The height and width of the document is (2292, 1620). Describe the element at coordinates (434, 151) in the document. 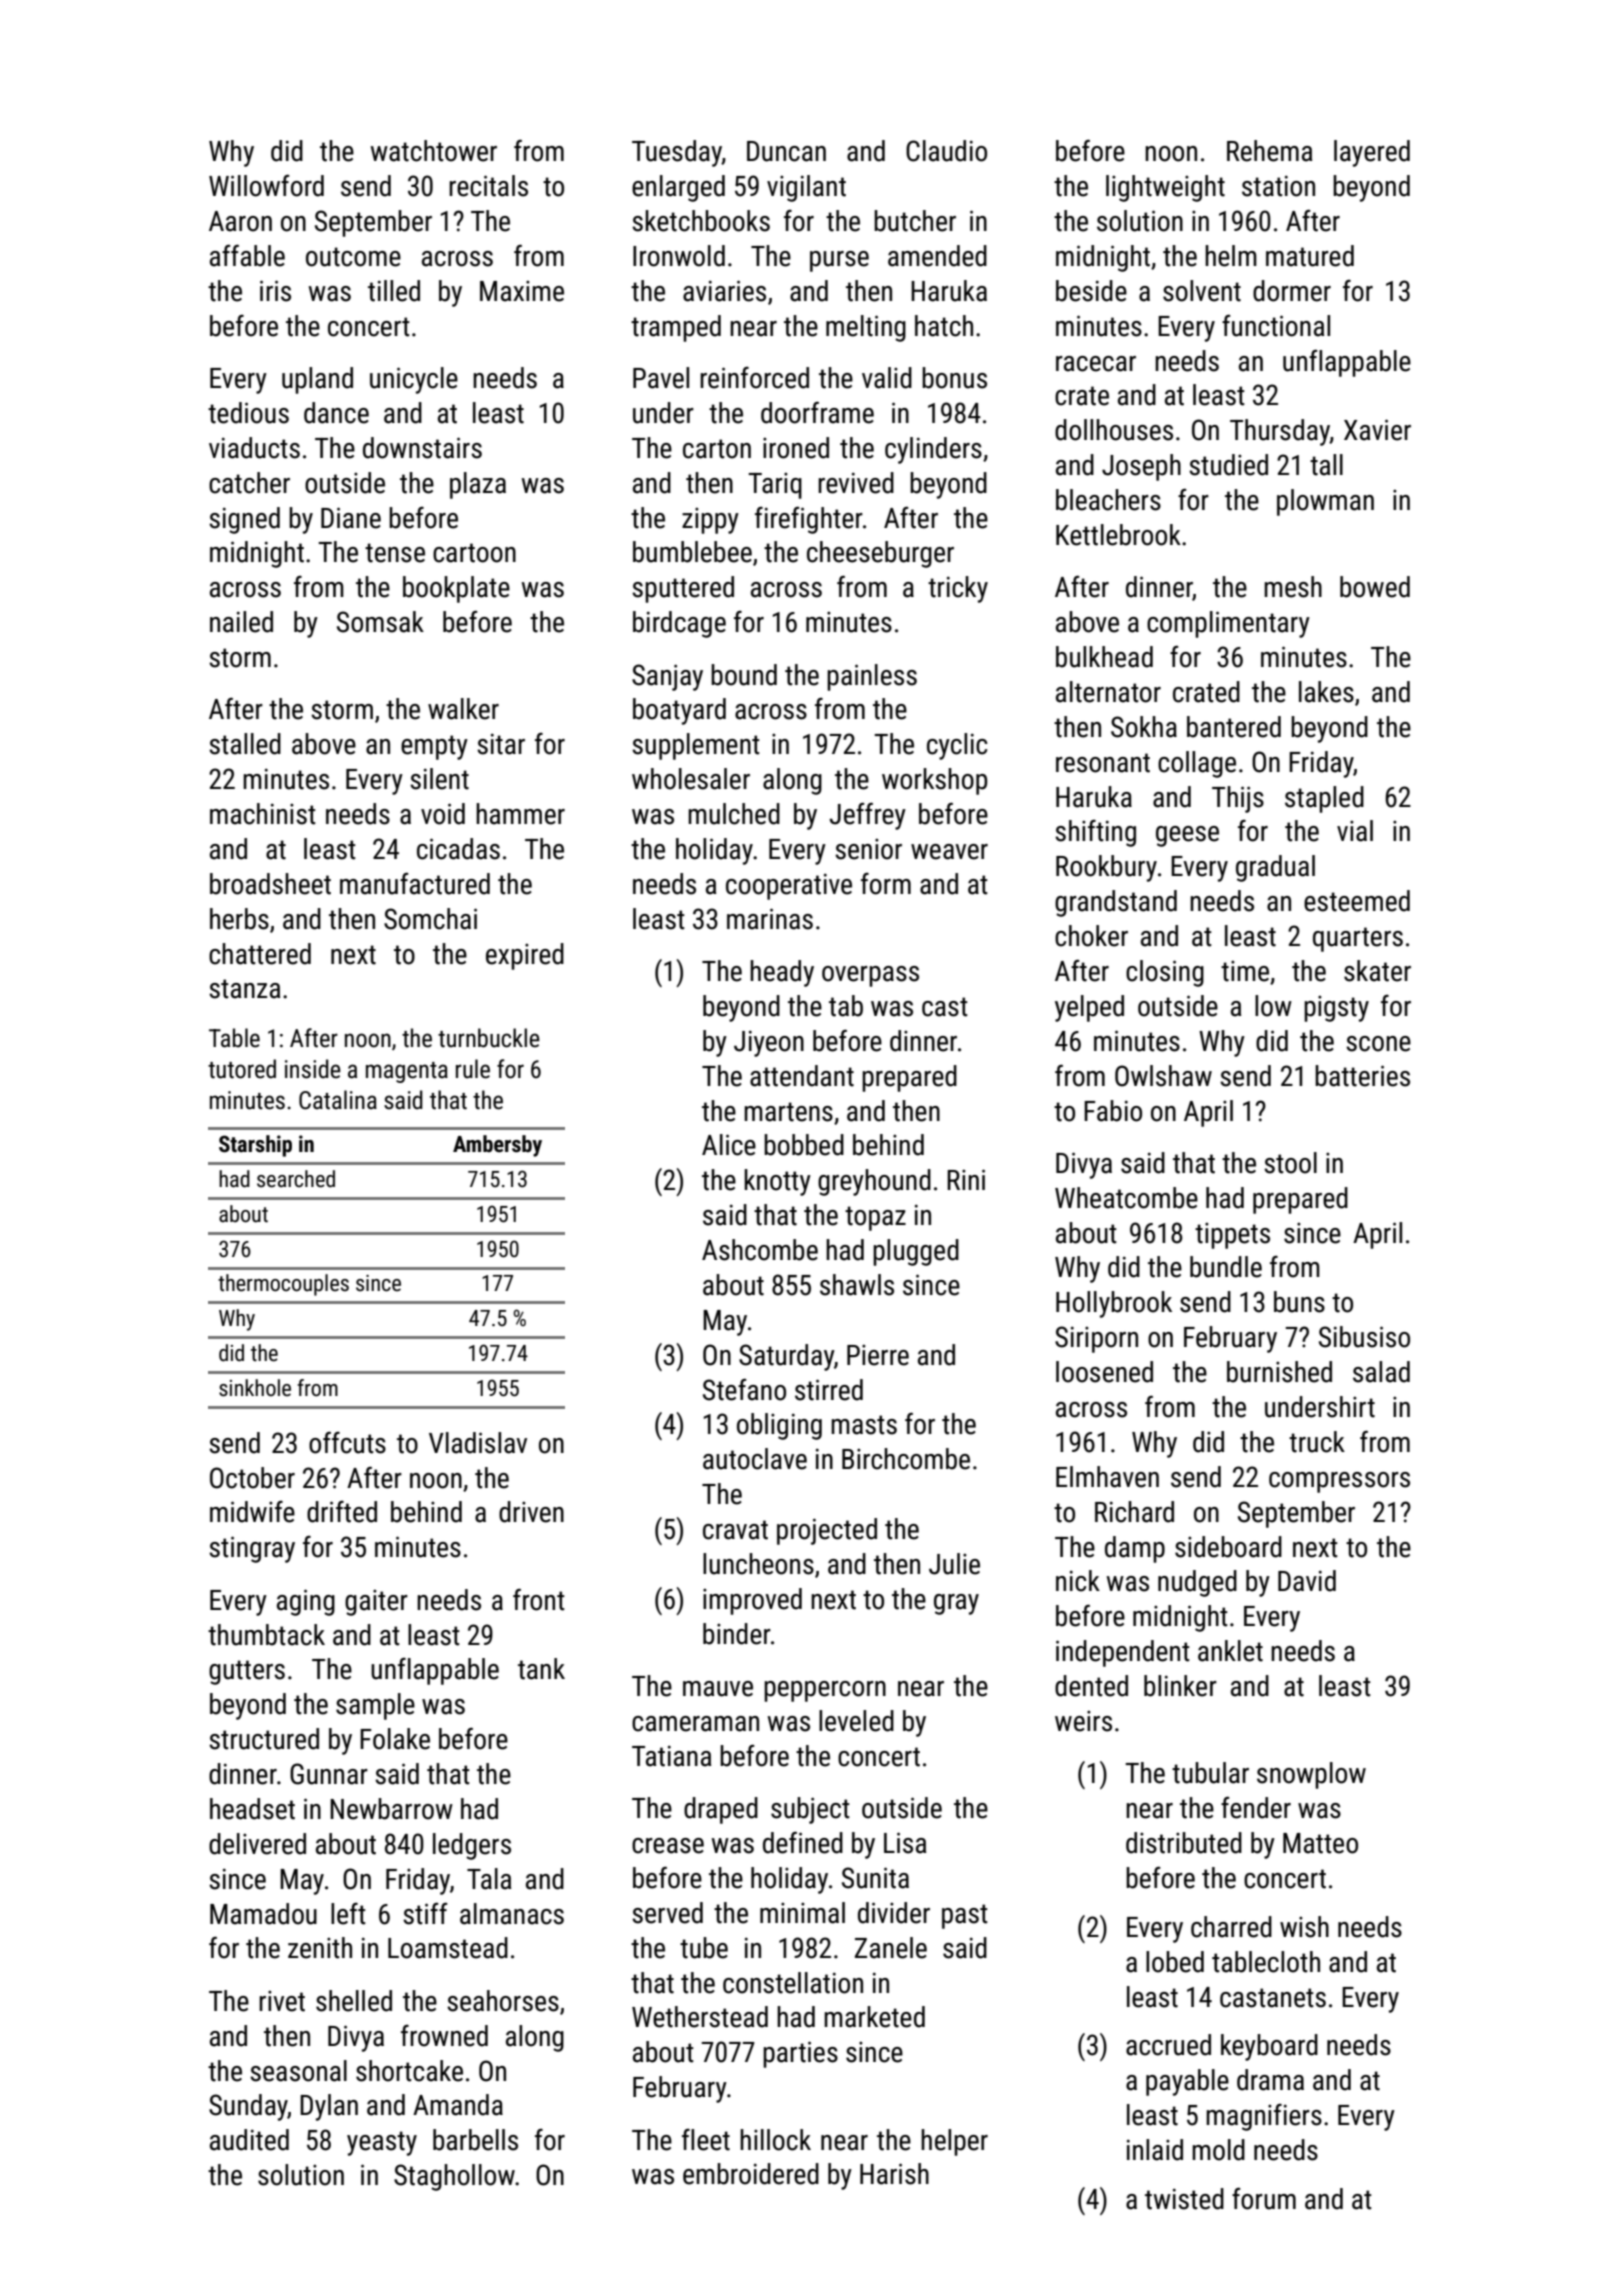

I see `watchtower` at that location.
